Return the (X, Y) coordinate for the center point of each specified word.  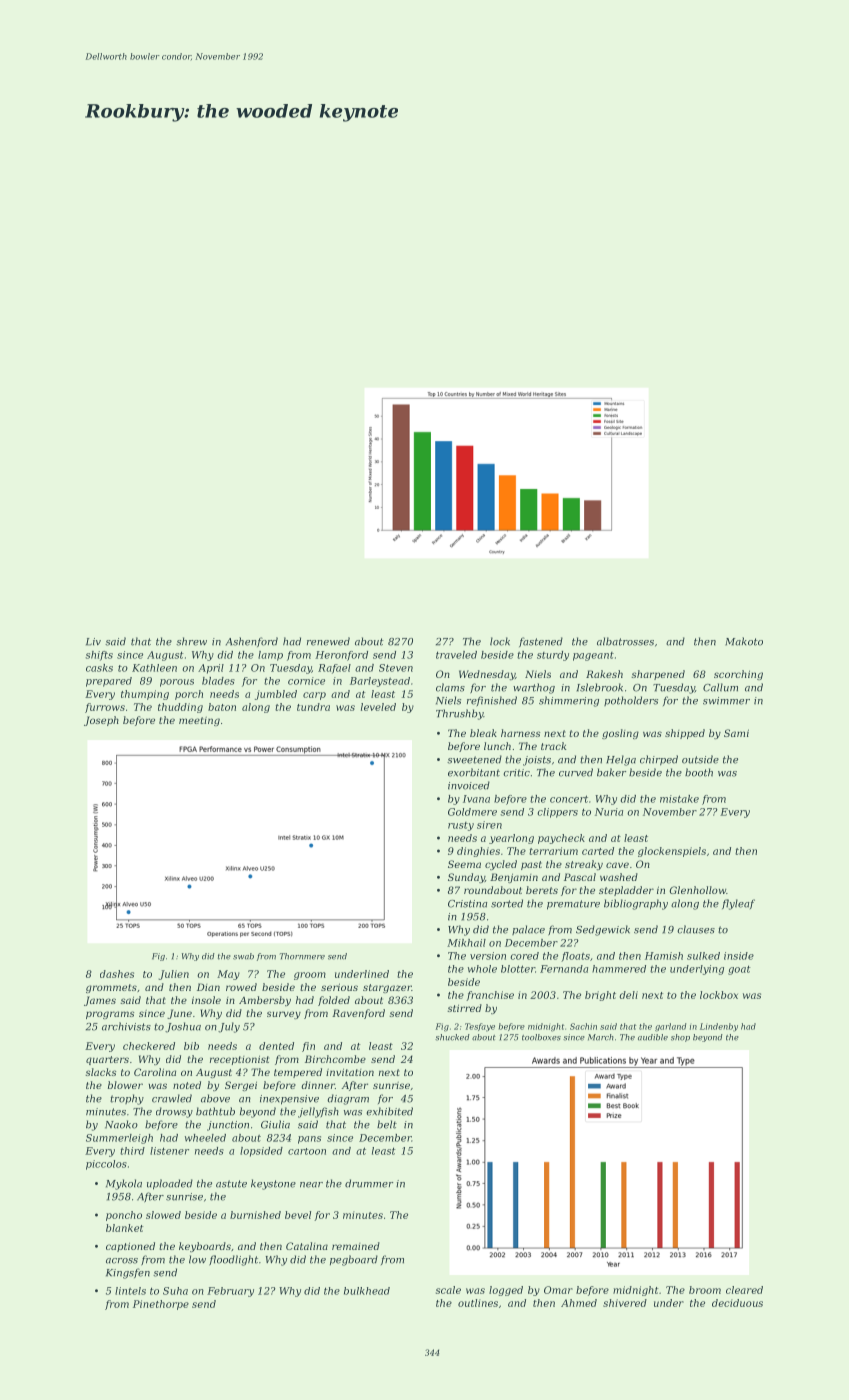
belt (387, 1124)
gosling (620, 734)
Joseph (101, 721)
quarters (107, 1060)
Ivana (476, 799)
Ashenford (252, 642)
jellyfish (318, 1112)
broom (705, 1290)
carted (598, 851)
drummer (369, 1183)
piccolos (106, 1165)
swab (243, 956)
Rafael (334, 669)
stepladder (626, 891)
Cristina (467, 904)
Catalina (307, 1246)
